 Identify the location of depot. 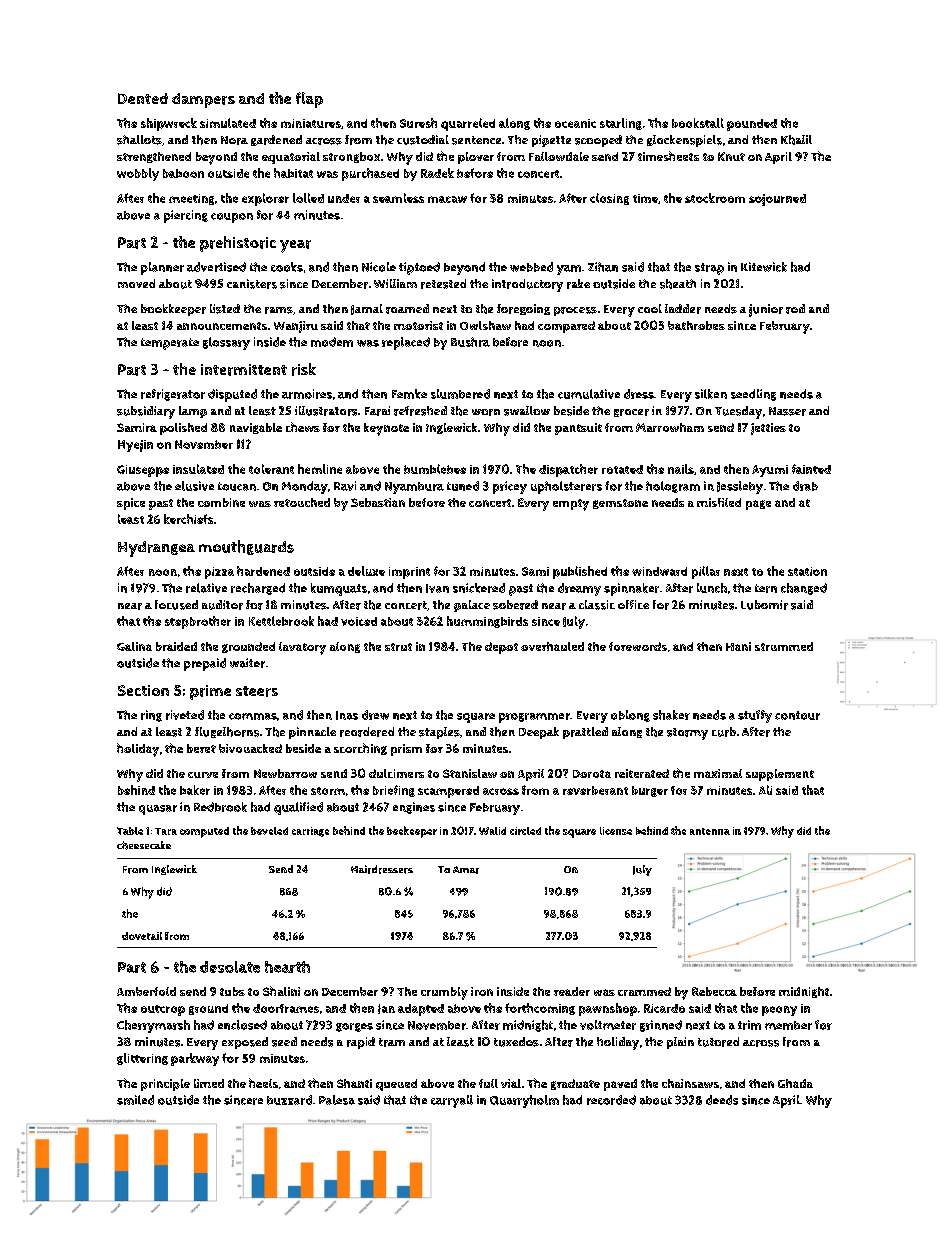
(501, 648).
